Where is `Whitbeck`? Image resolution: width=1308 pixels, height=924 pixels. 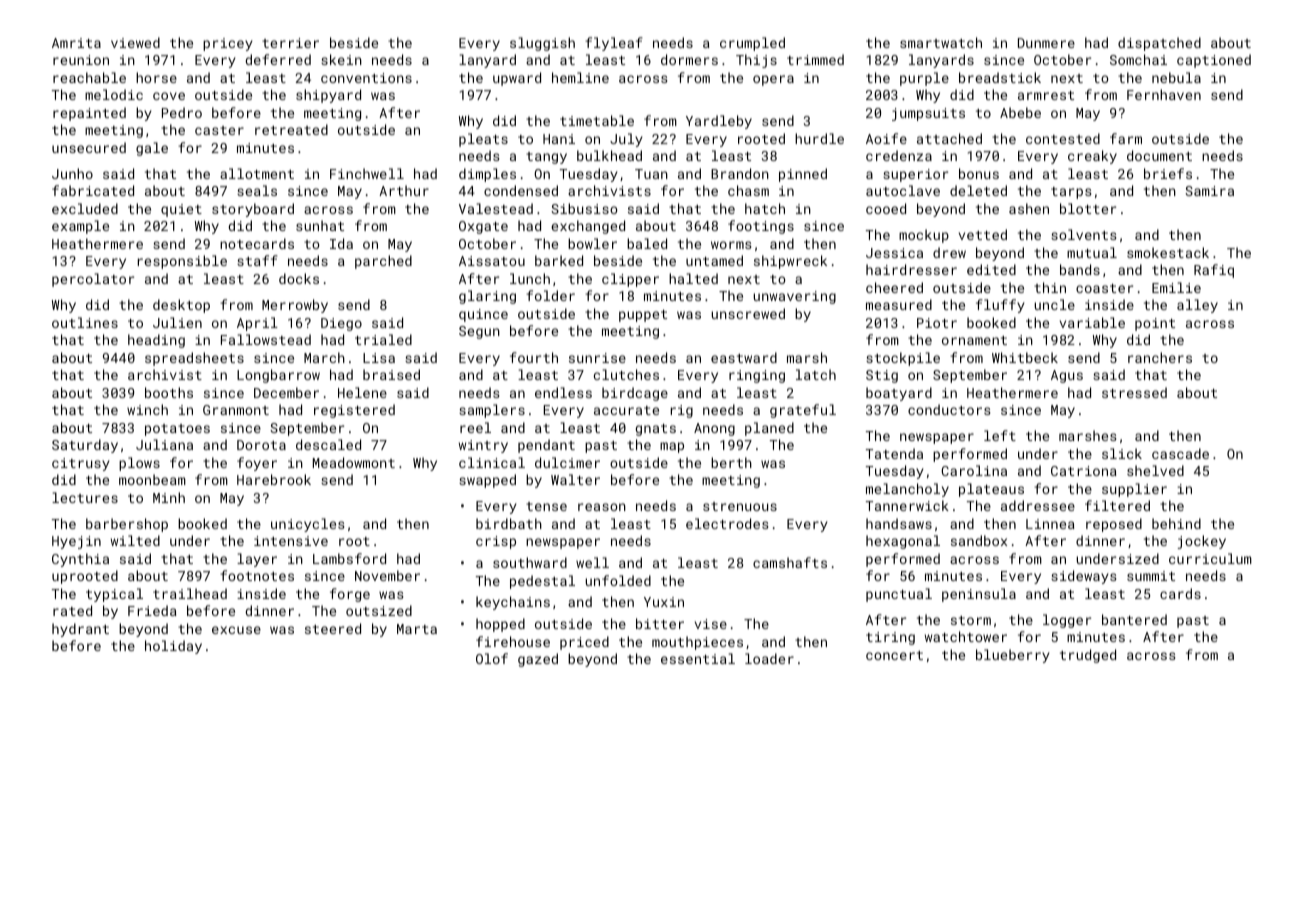 Whitbeck is located at coordinates (1025, 357).
